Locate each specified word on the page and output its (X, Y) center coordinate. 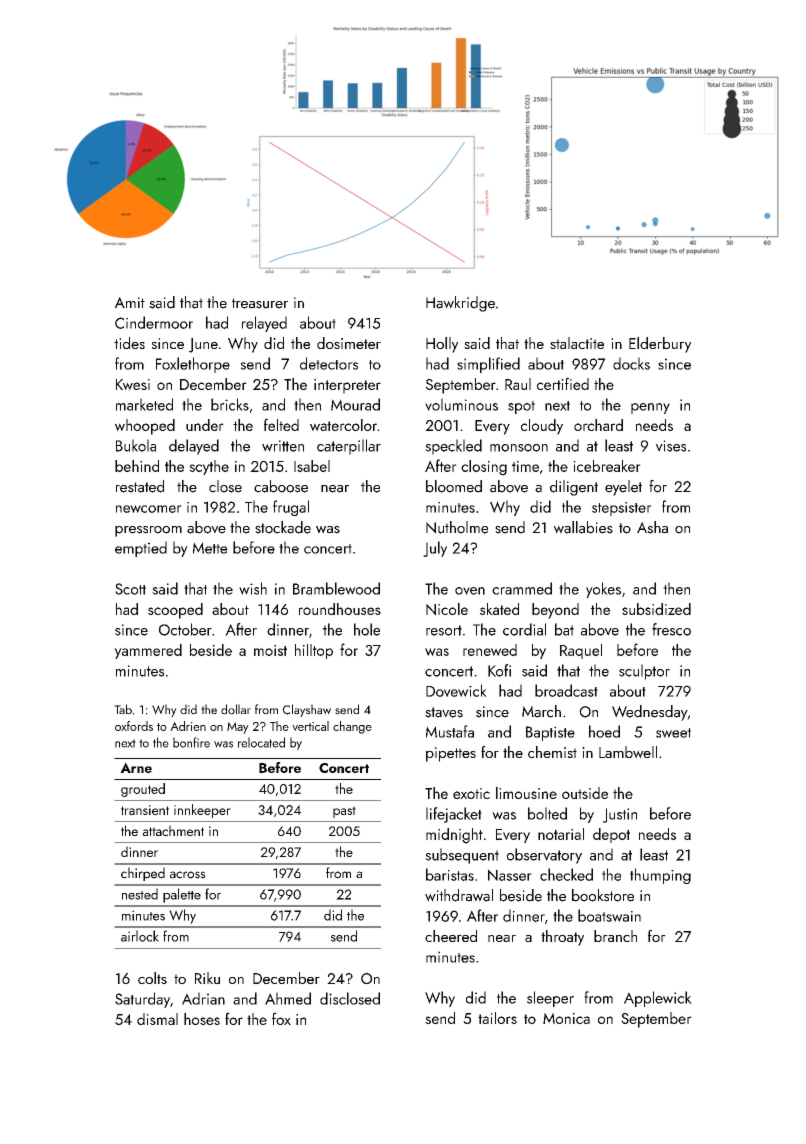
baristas (450, 874)
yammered (148, 651)
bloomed (454, 486)
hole (367, 629)
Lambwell (628, 752)
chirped (143, 874)
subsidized (656, 609)
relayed (264, 324)
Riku (207, 978)
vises (671, 446)
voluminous (461, 404)
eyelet (623, 488)
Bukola (136, 445)
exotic (471, 793)
